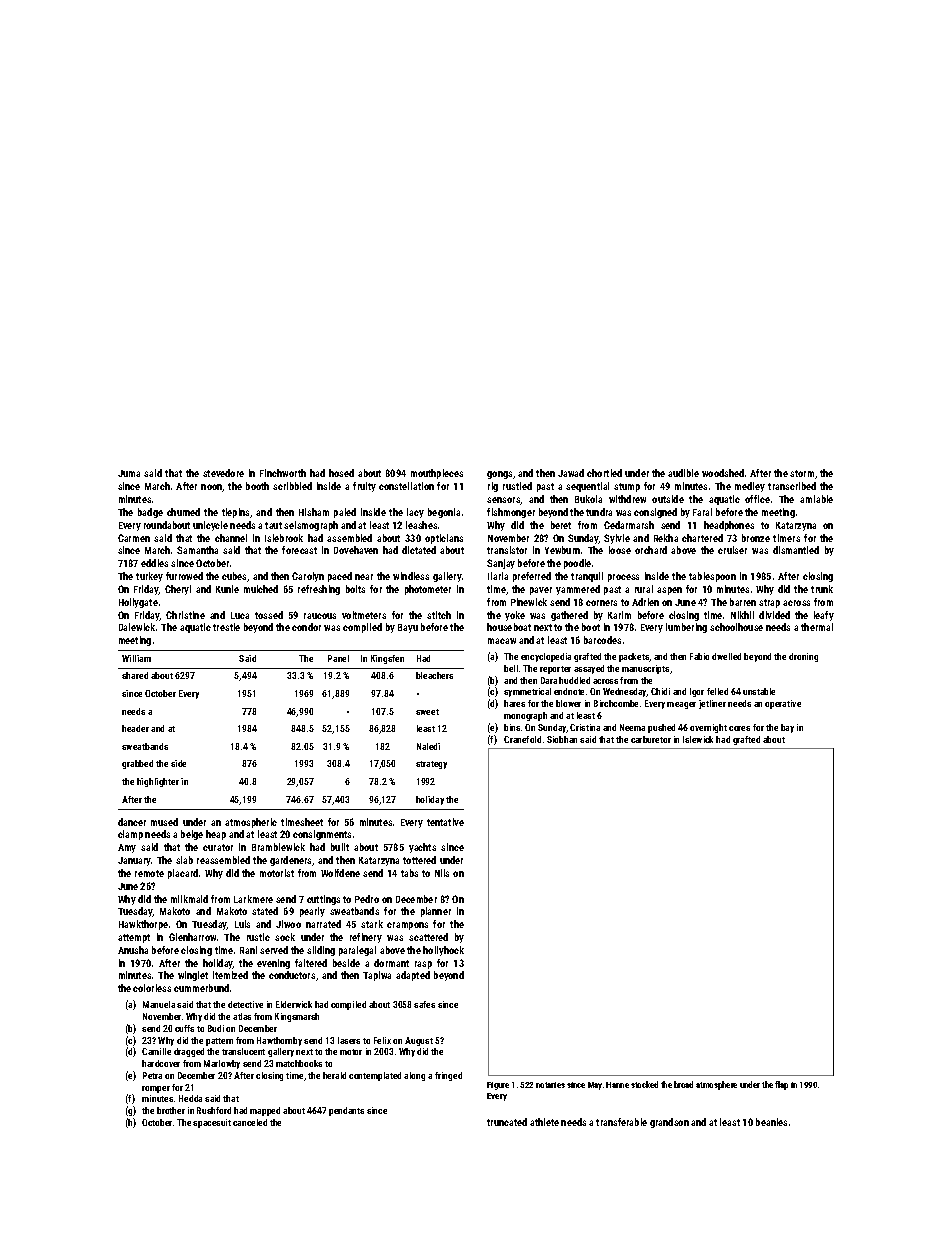  Describe the element at coordinates (424, 1004) in the screenshot. I see `safes` at that location.
